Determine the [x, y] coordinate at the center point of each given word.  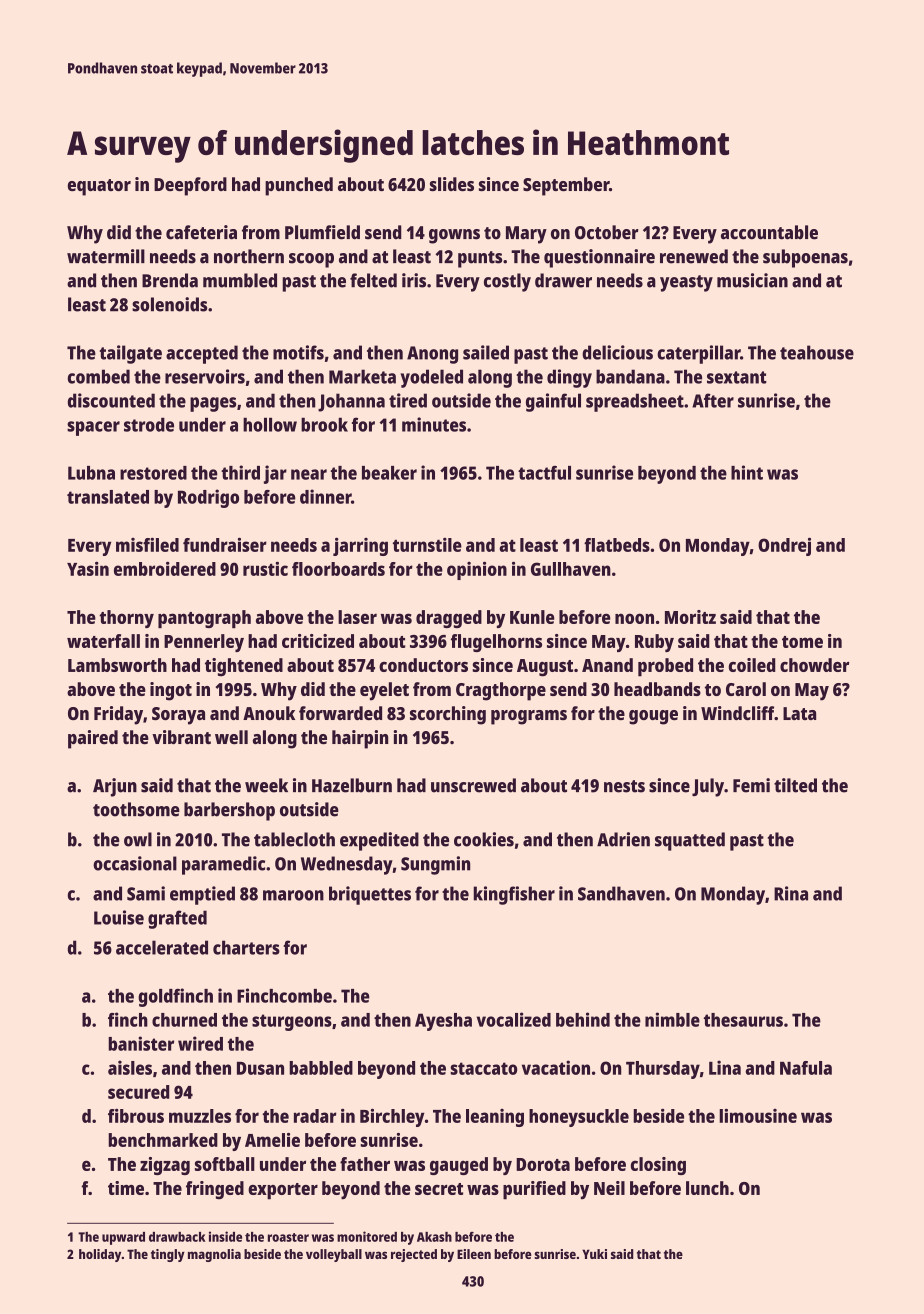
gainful [553, 402]
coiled [752, 665]
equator [99, 187]
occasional [135, 863]
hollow [270, 425]
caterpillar [698, 354]
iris [414, 280]
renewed [694, 256]
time [126, 1188]
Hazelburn [352, 785]
